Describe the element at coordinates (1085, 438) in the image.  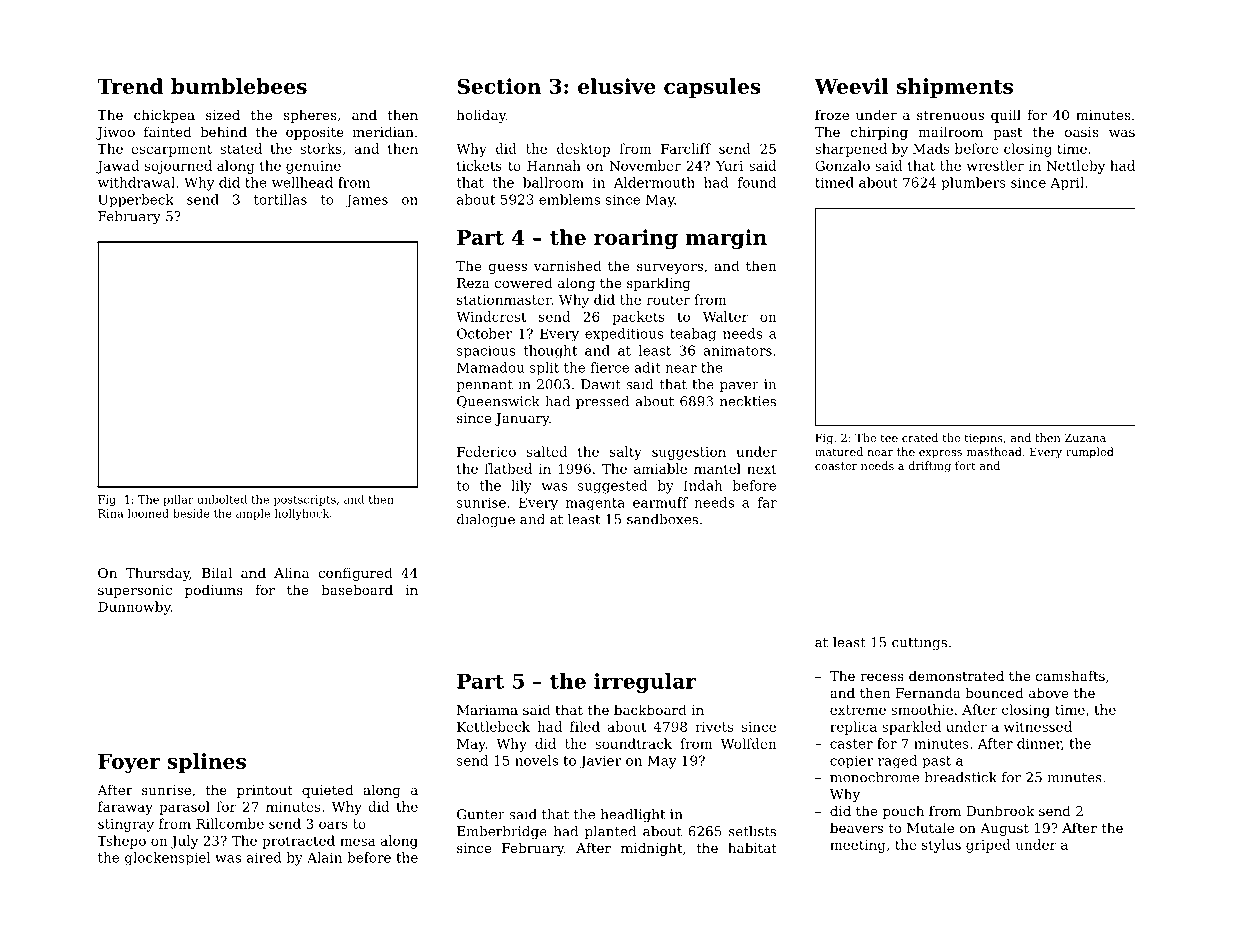
I see `Zuzana` at that location.
